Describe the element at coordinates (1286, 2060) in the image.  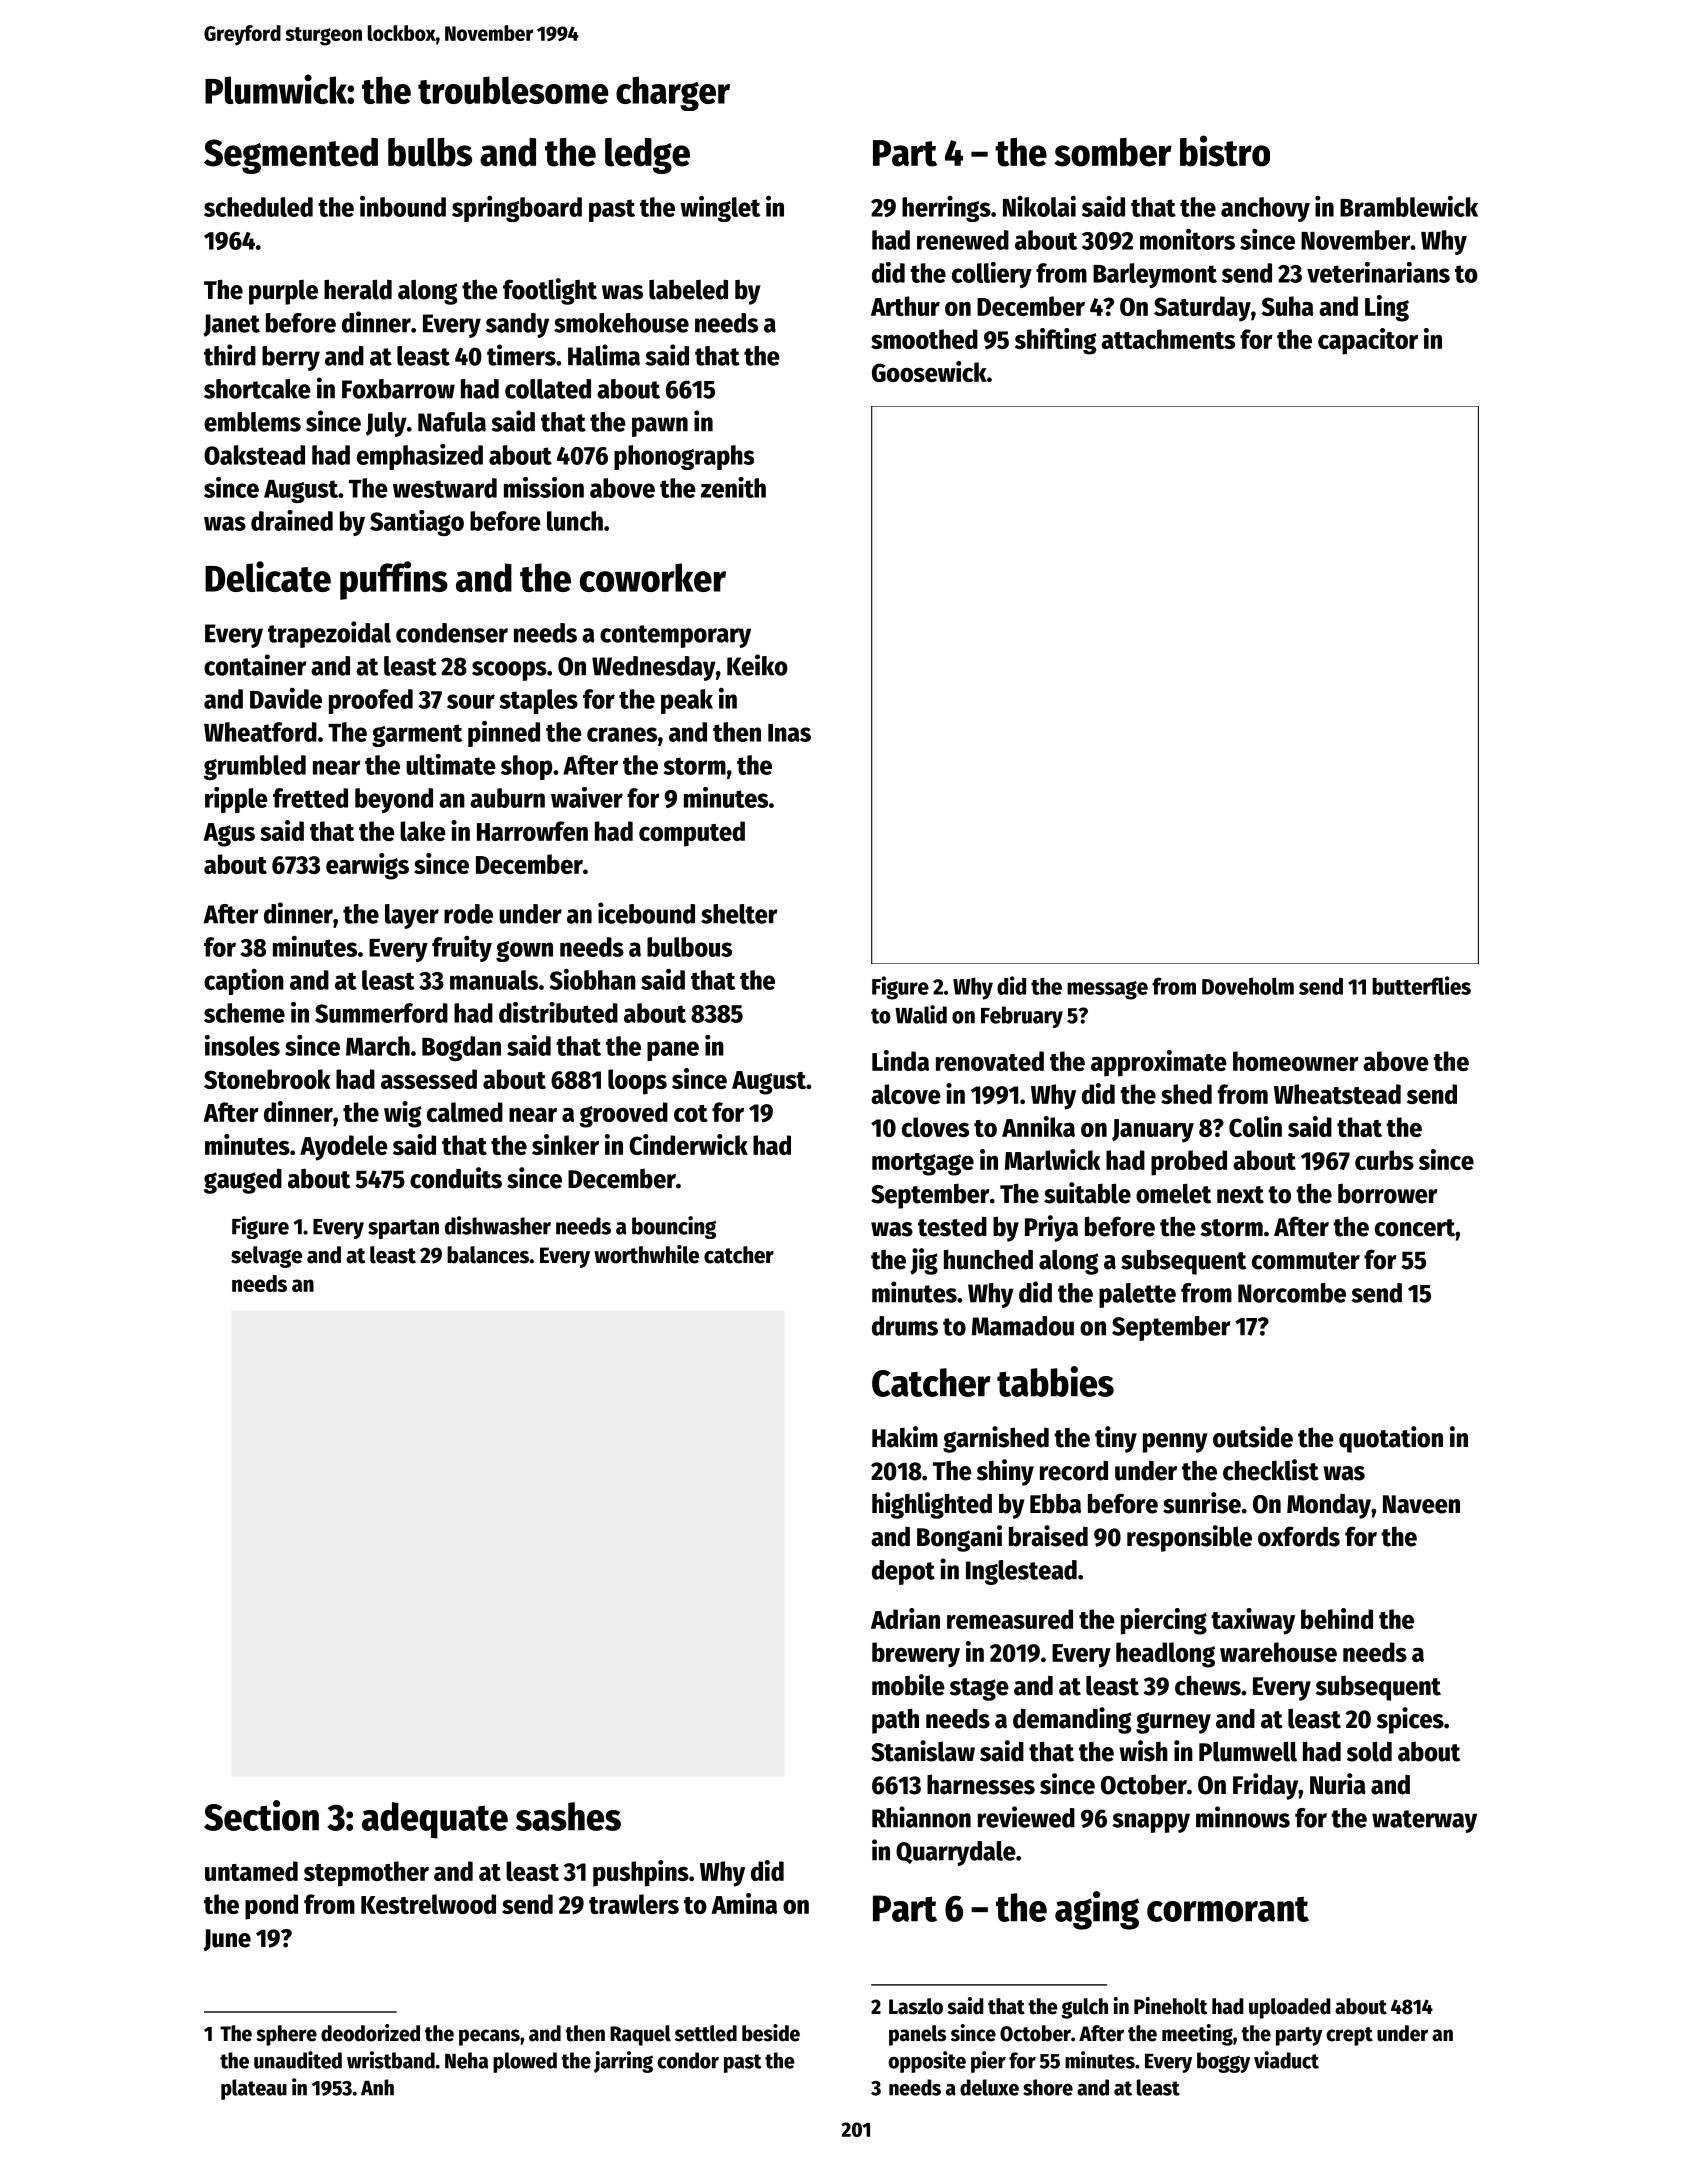
I see `viaduct` at that location.
